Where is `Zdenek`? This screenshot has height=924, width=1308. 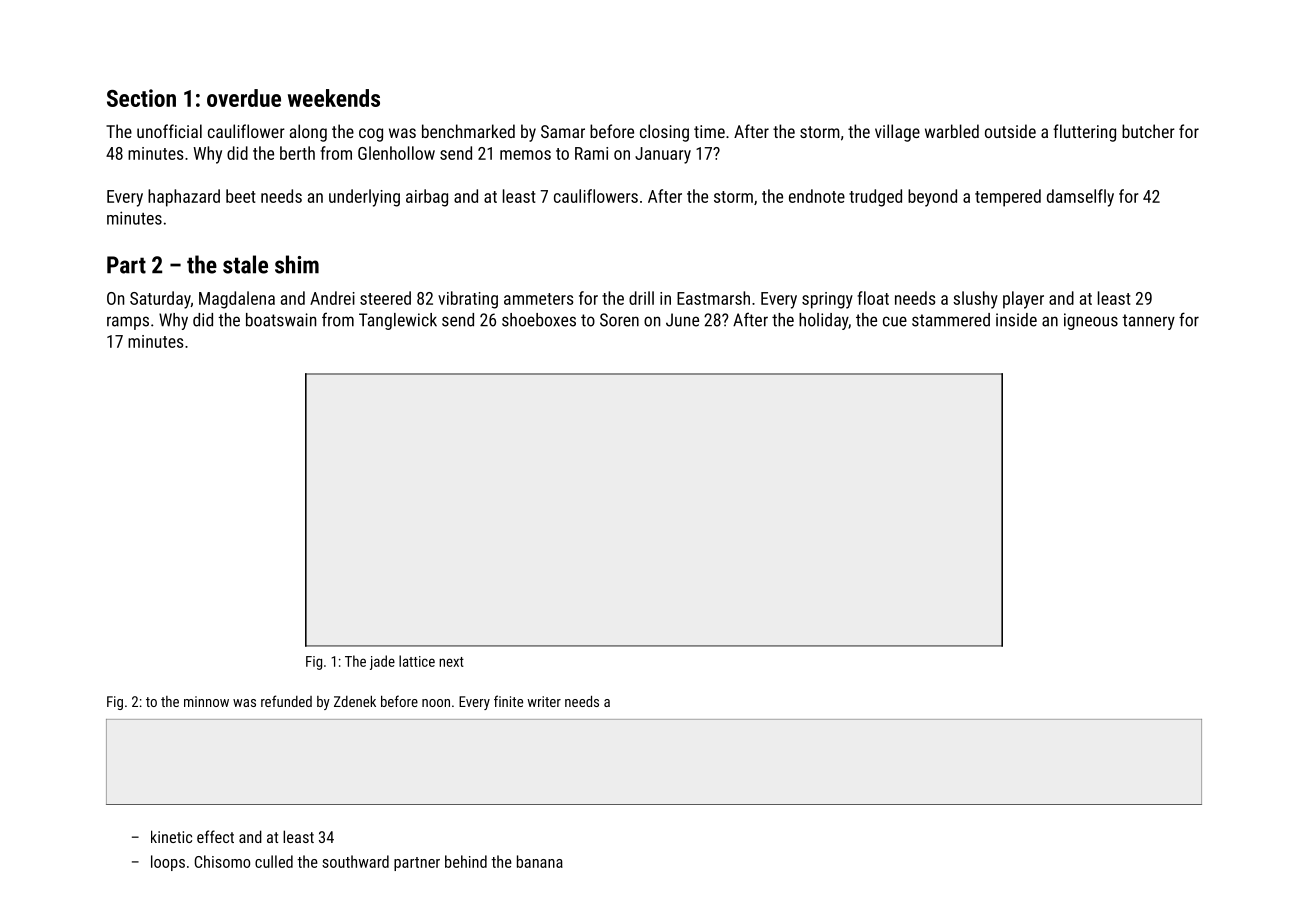 Zdenek is located at coordinates (355, 701).
